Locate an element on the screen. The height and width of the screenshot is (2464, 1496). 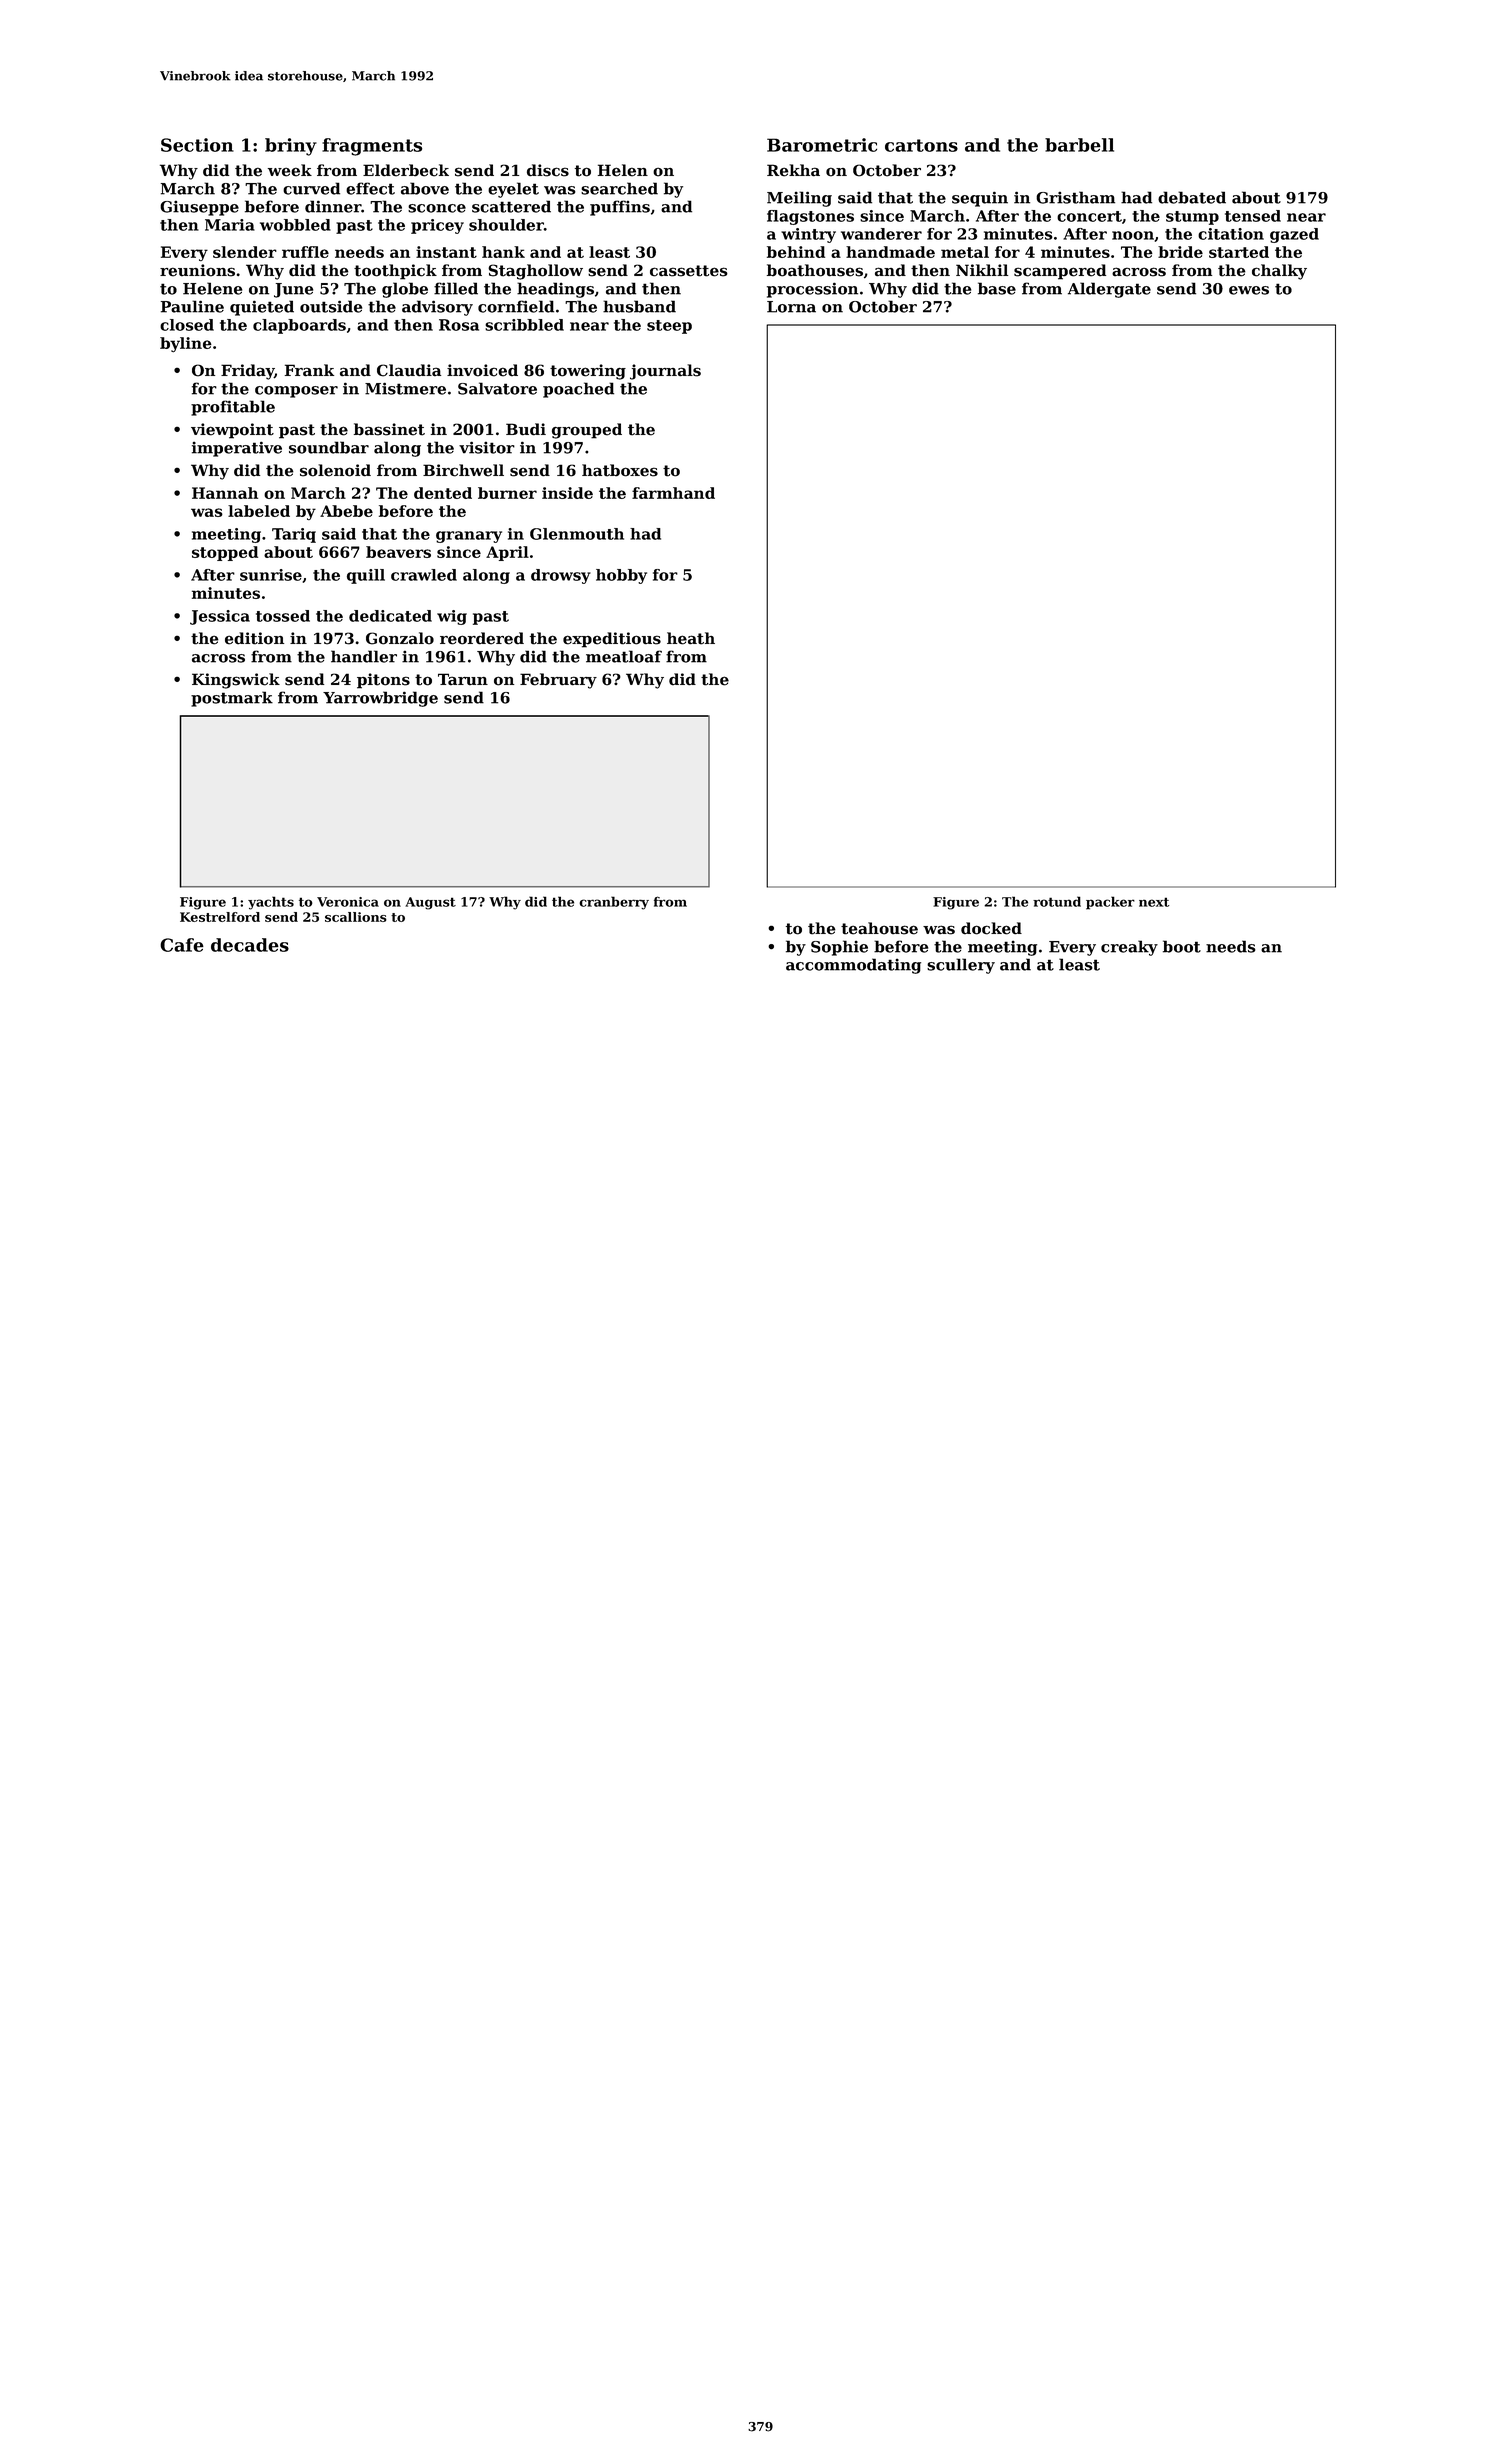
creaky is located at coordinates (1129, 948).
